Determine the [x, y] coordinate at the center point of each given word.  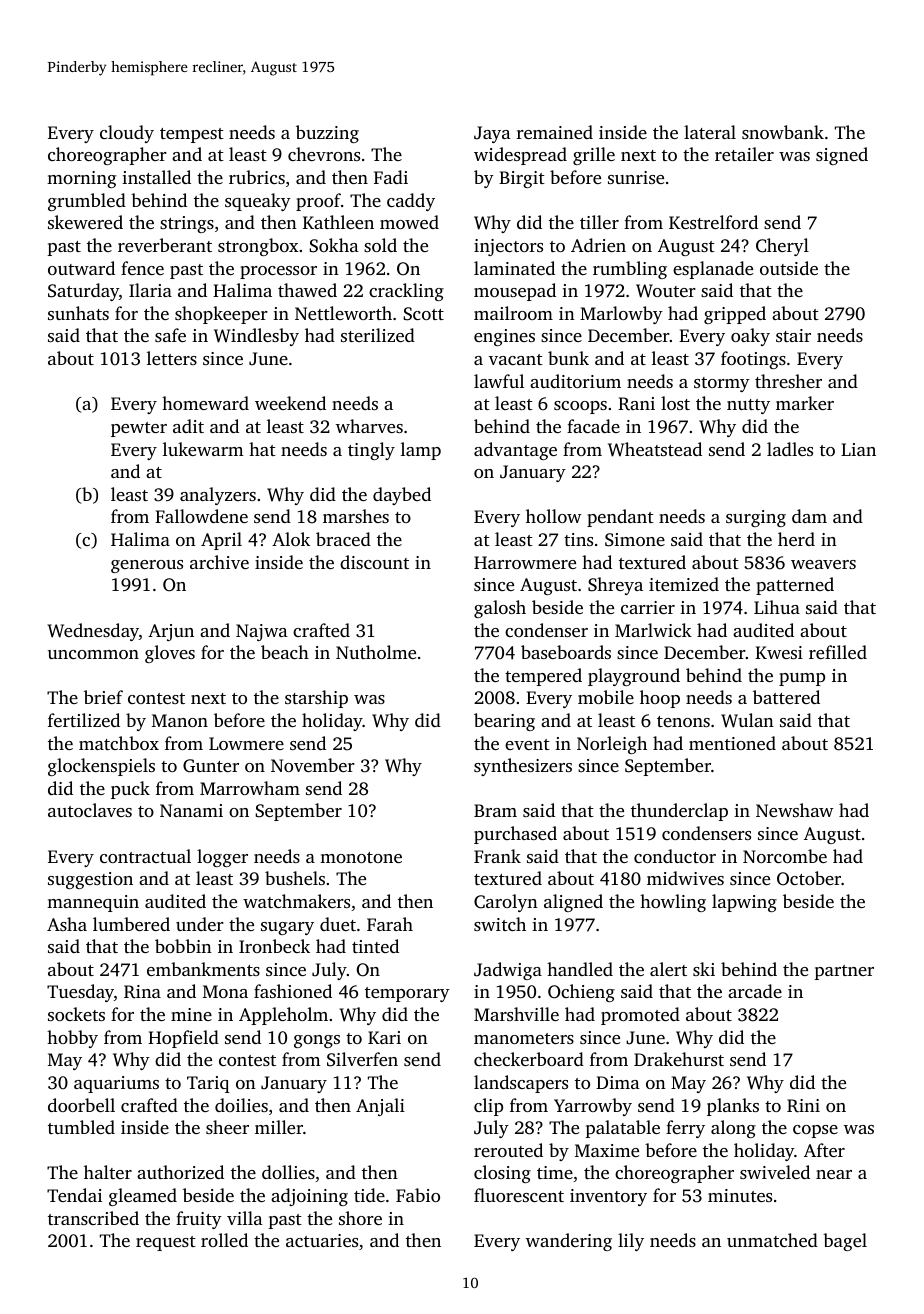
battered [786, 697]
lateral [710, 132]
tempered [543, 677]
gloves [170, 654]
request [166, 1243]
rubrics [257, 177]
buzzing [327, 134]
